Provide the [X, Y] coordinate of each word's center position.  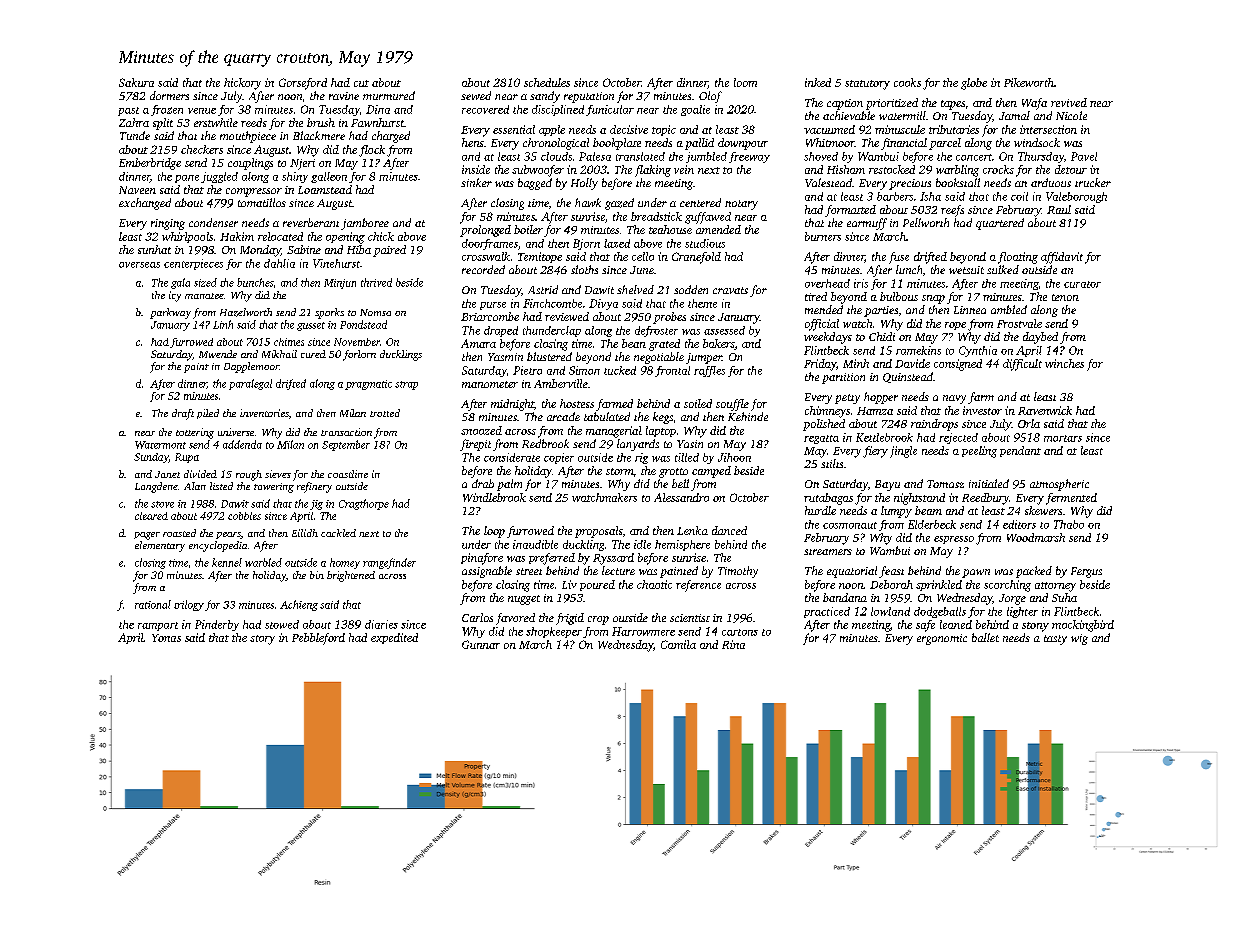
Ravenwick [1045, 410]
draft [183, 414]
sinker [476, 182]
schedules [547, 82]
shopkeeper [554, 632]
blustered [549, 356]
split [163, 124]
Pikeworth [1029, 82]
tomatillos [262, 202]
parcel [945, 144]
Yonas [166, 638]
